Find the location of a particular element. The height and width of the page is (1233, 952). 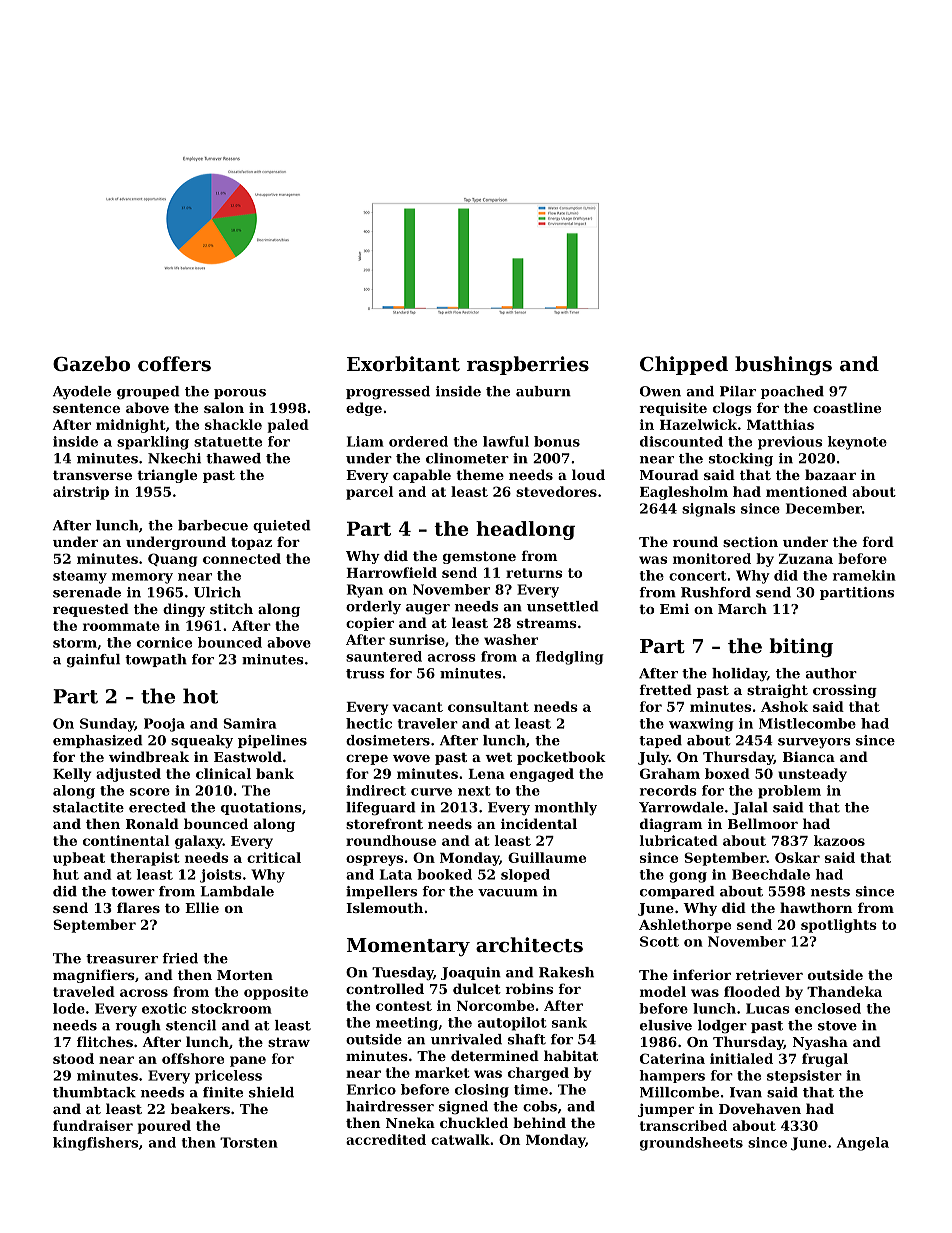

frugal is located at coordinates (825, 1060).
